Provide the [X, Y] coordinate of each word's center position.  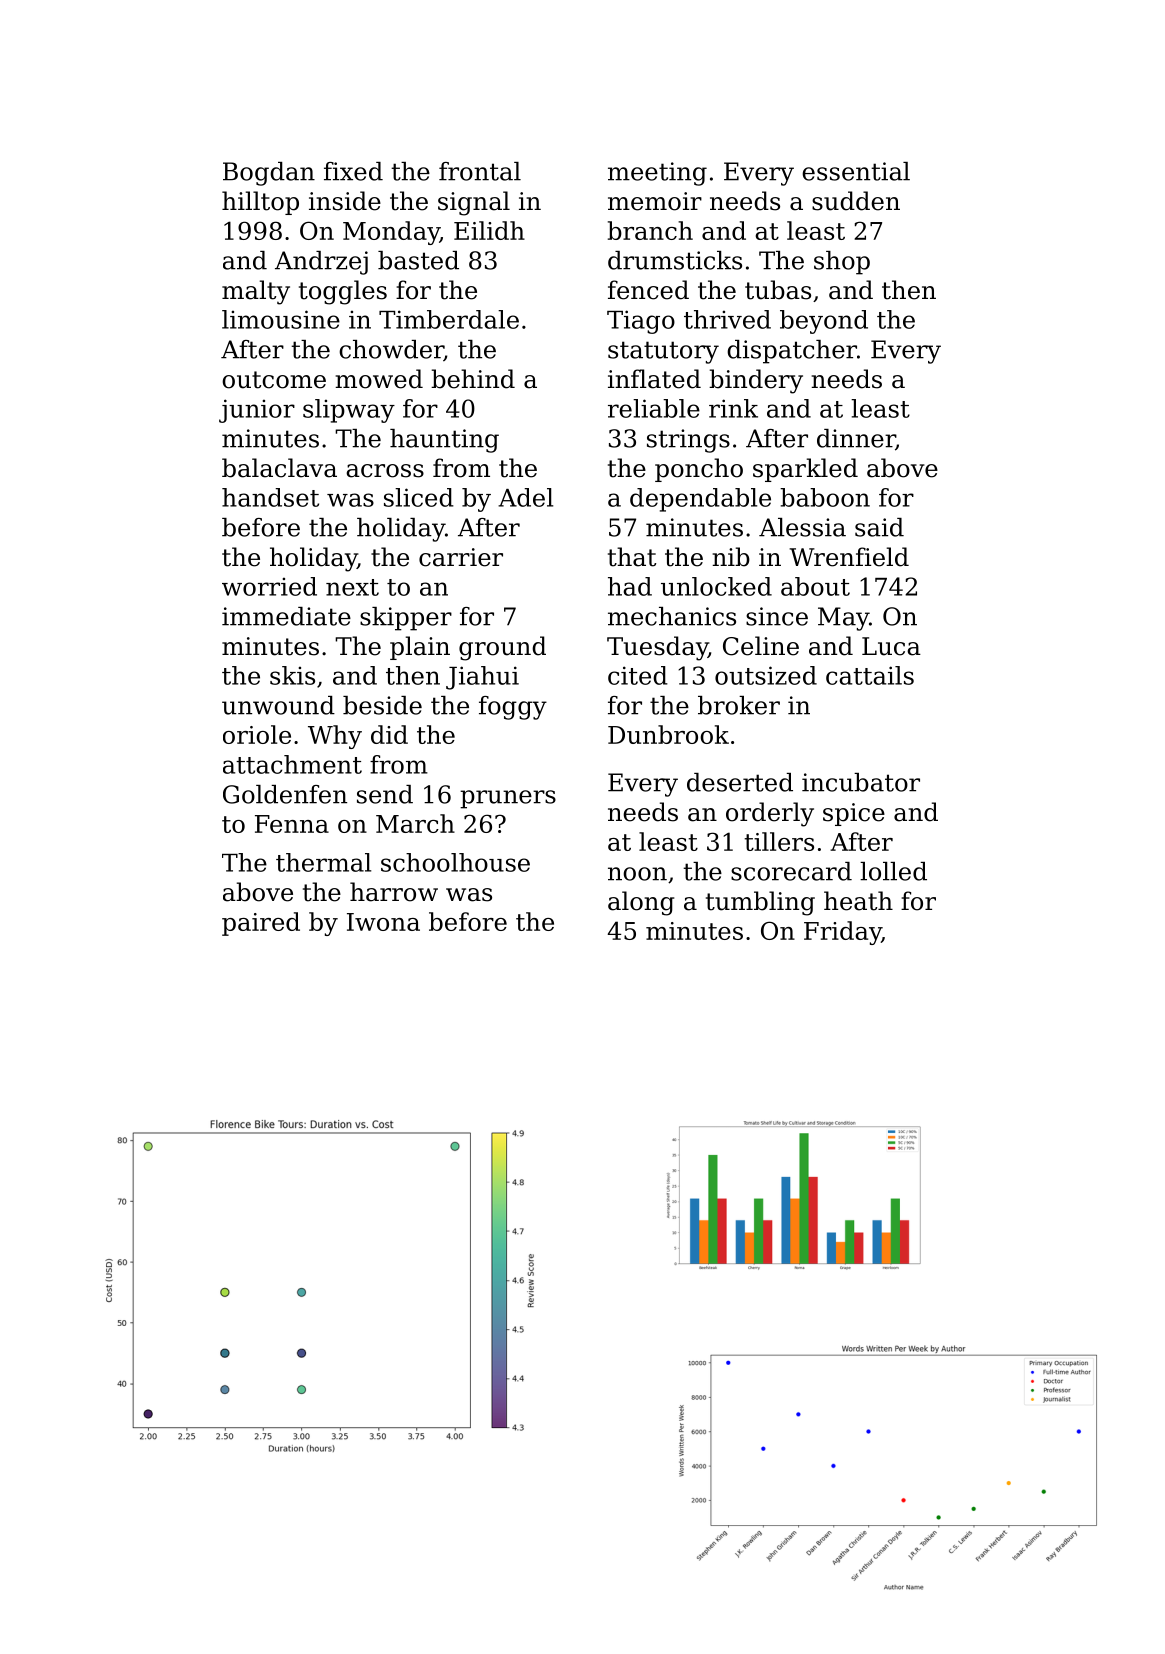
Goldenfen [285, 794]
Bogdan [269, 174]
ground [502, 648]
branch [650, 230]
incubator [861, 782]
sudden [856, 201]
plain [420, 648]
